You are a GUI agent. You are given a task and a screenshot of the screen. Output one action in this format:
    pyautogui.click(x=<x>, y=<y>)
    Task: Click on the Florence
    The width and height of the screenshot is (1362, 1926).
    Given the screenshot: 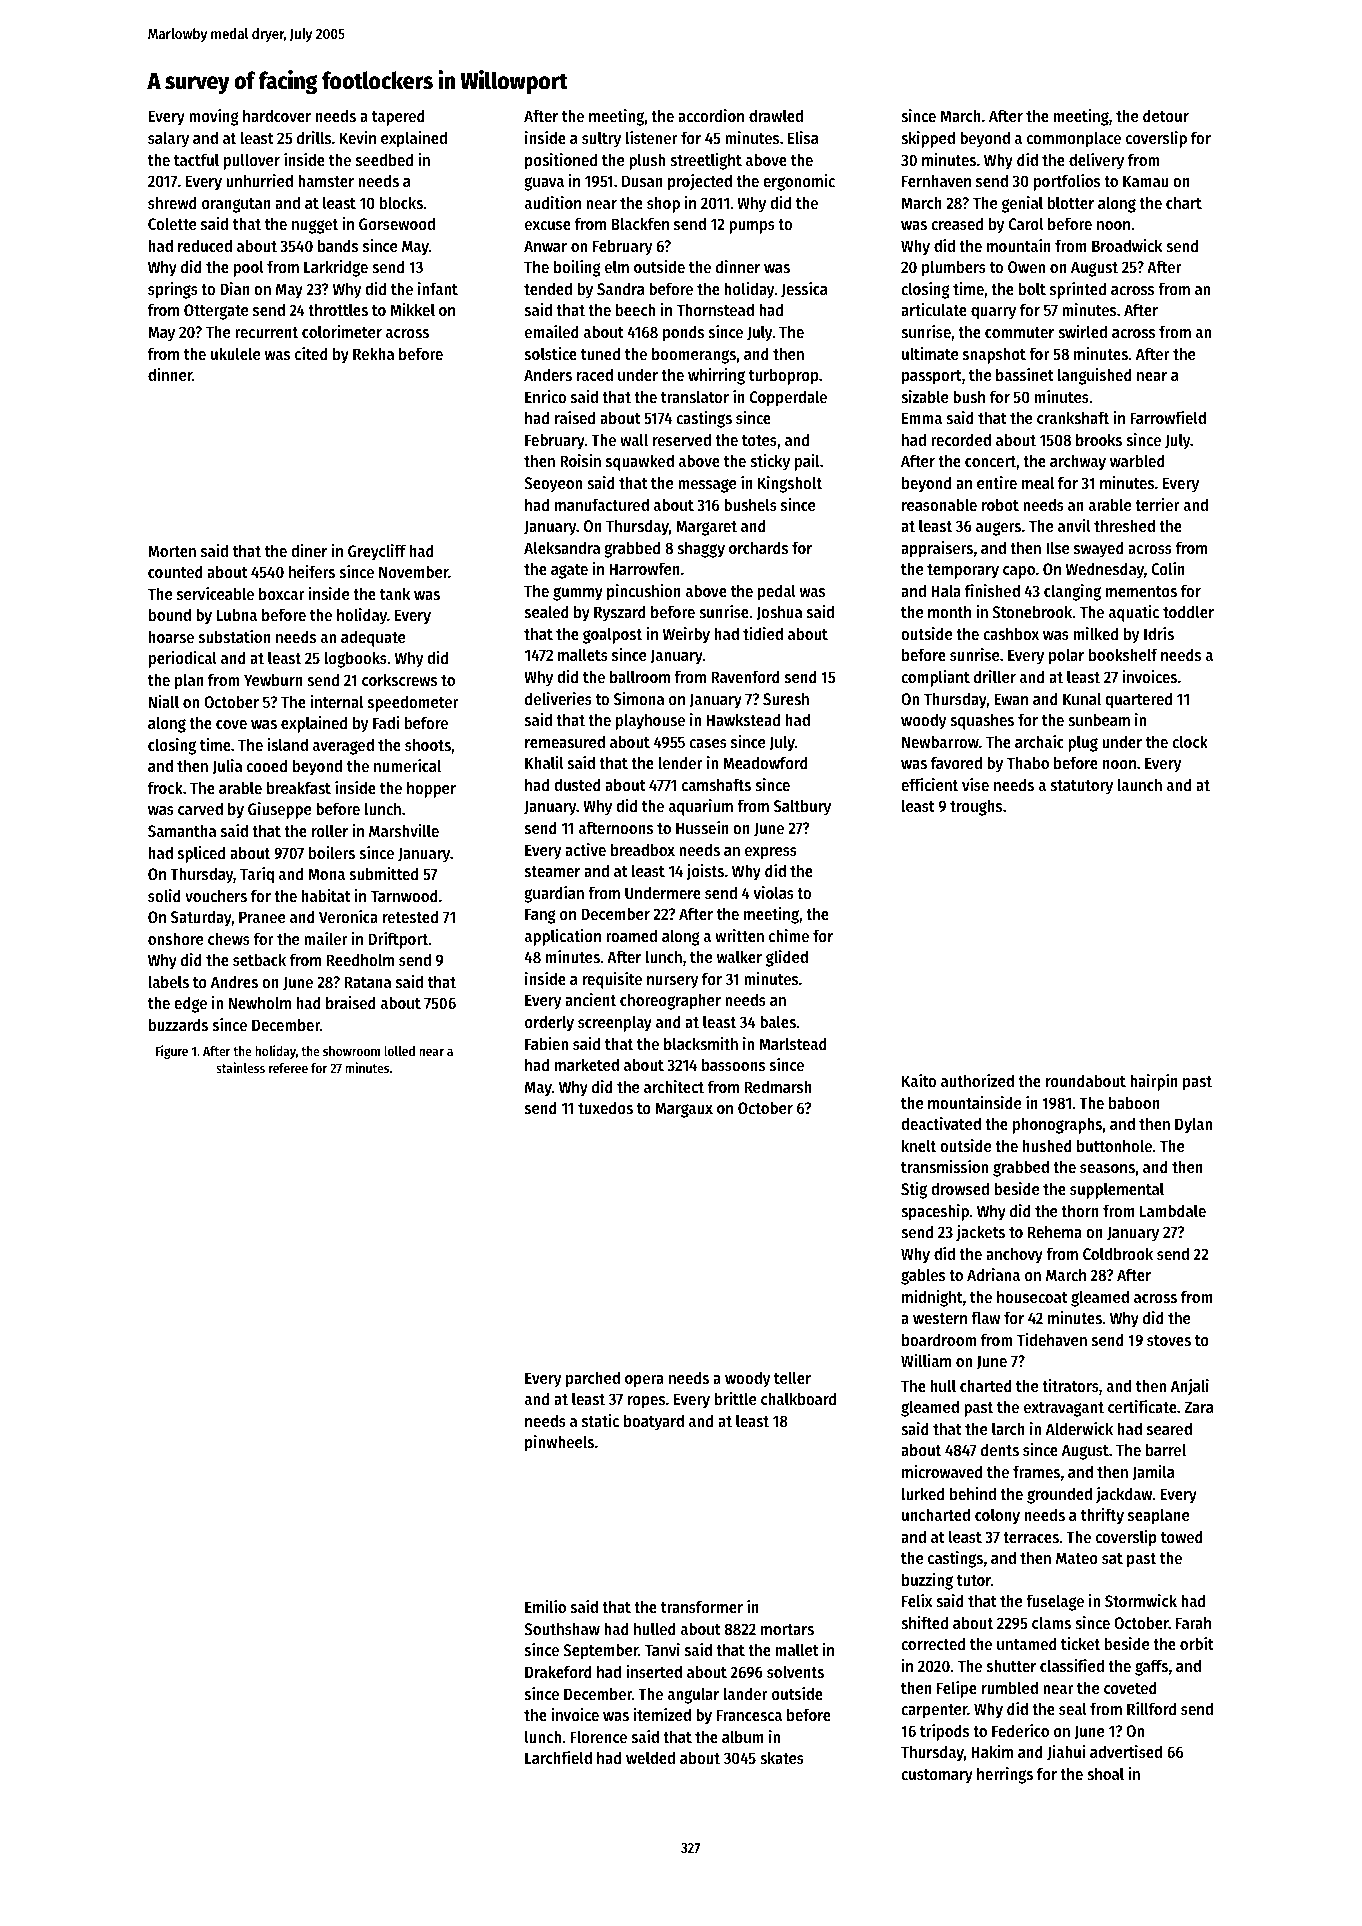 What is the action you would take?
    pyautogui.click(x=598, y=1736)
